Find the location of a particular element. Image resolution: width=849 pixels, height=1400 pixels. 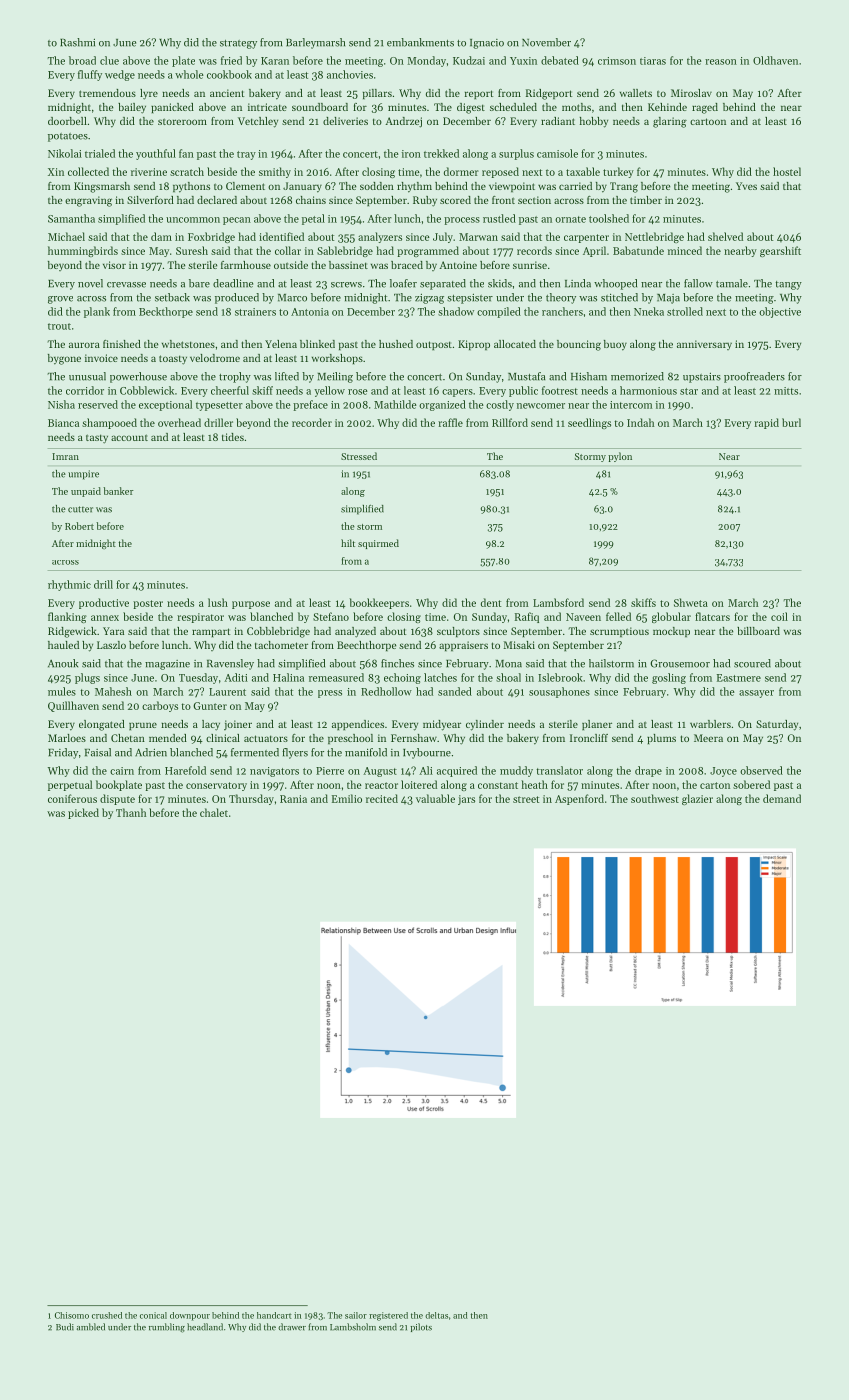

chalet is located at coordinates (214, 812).
